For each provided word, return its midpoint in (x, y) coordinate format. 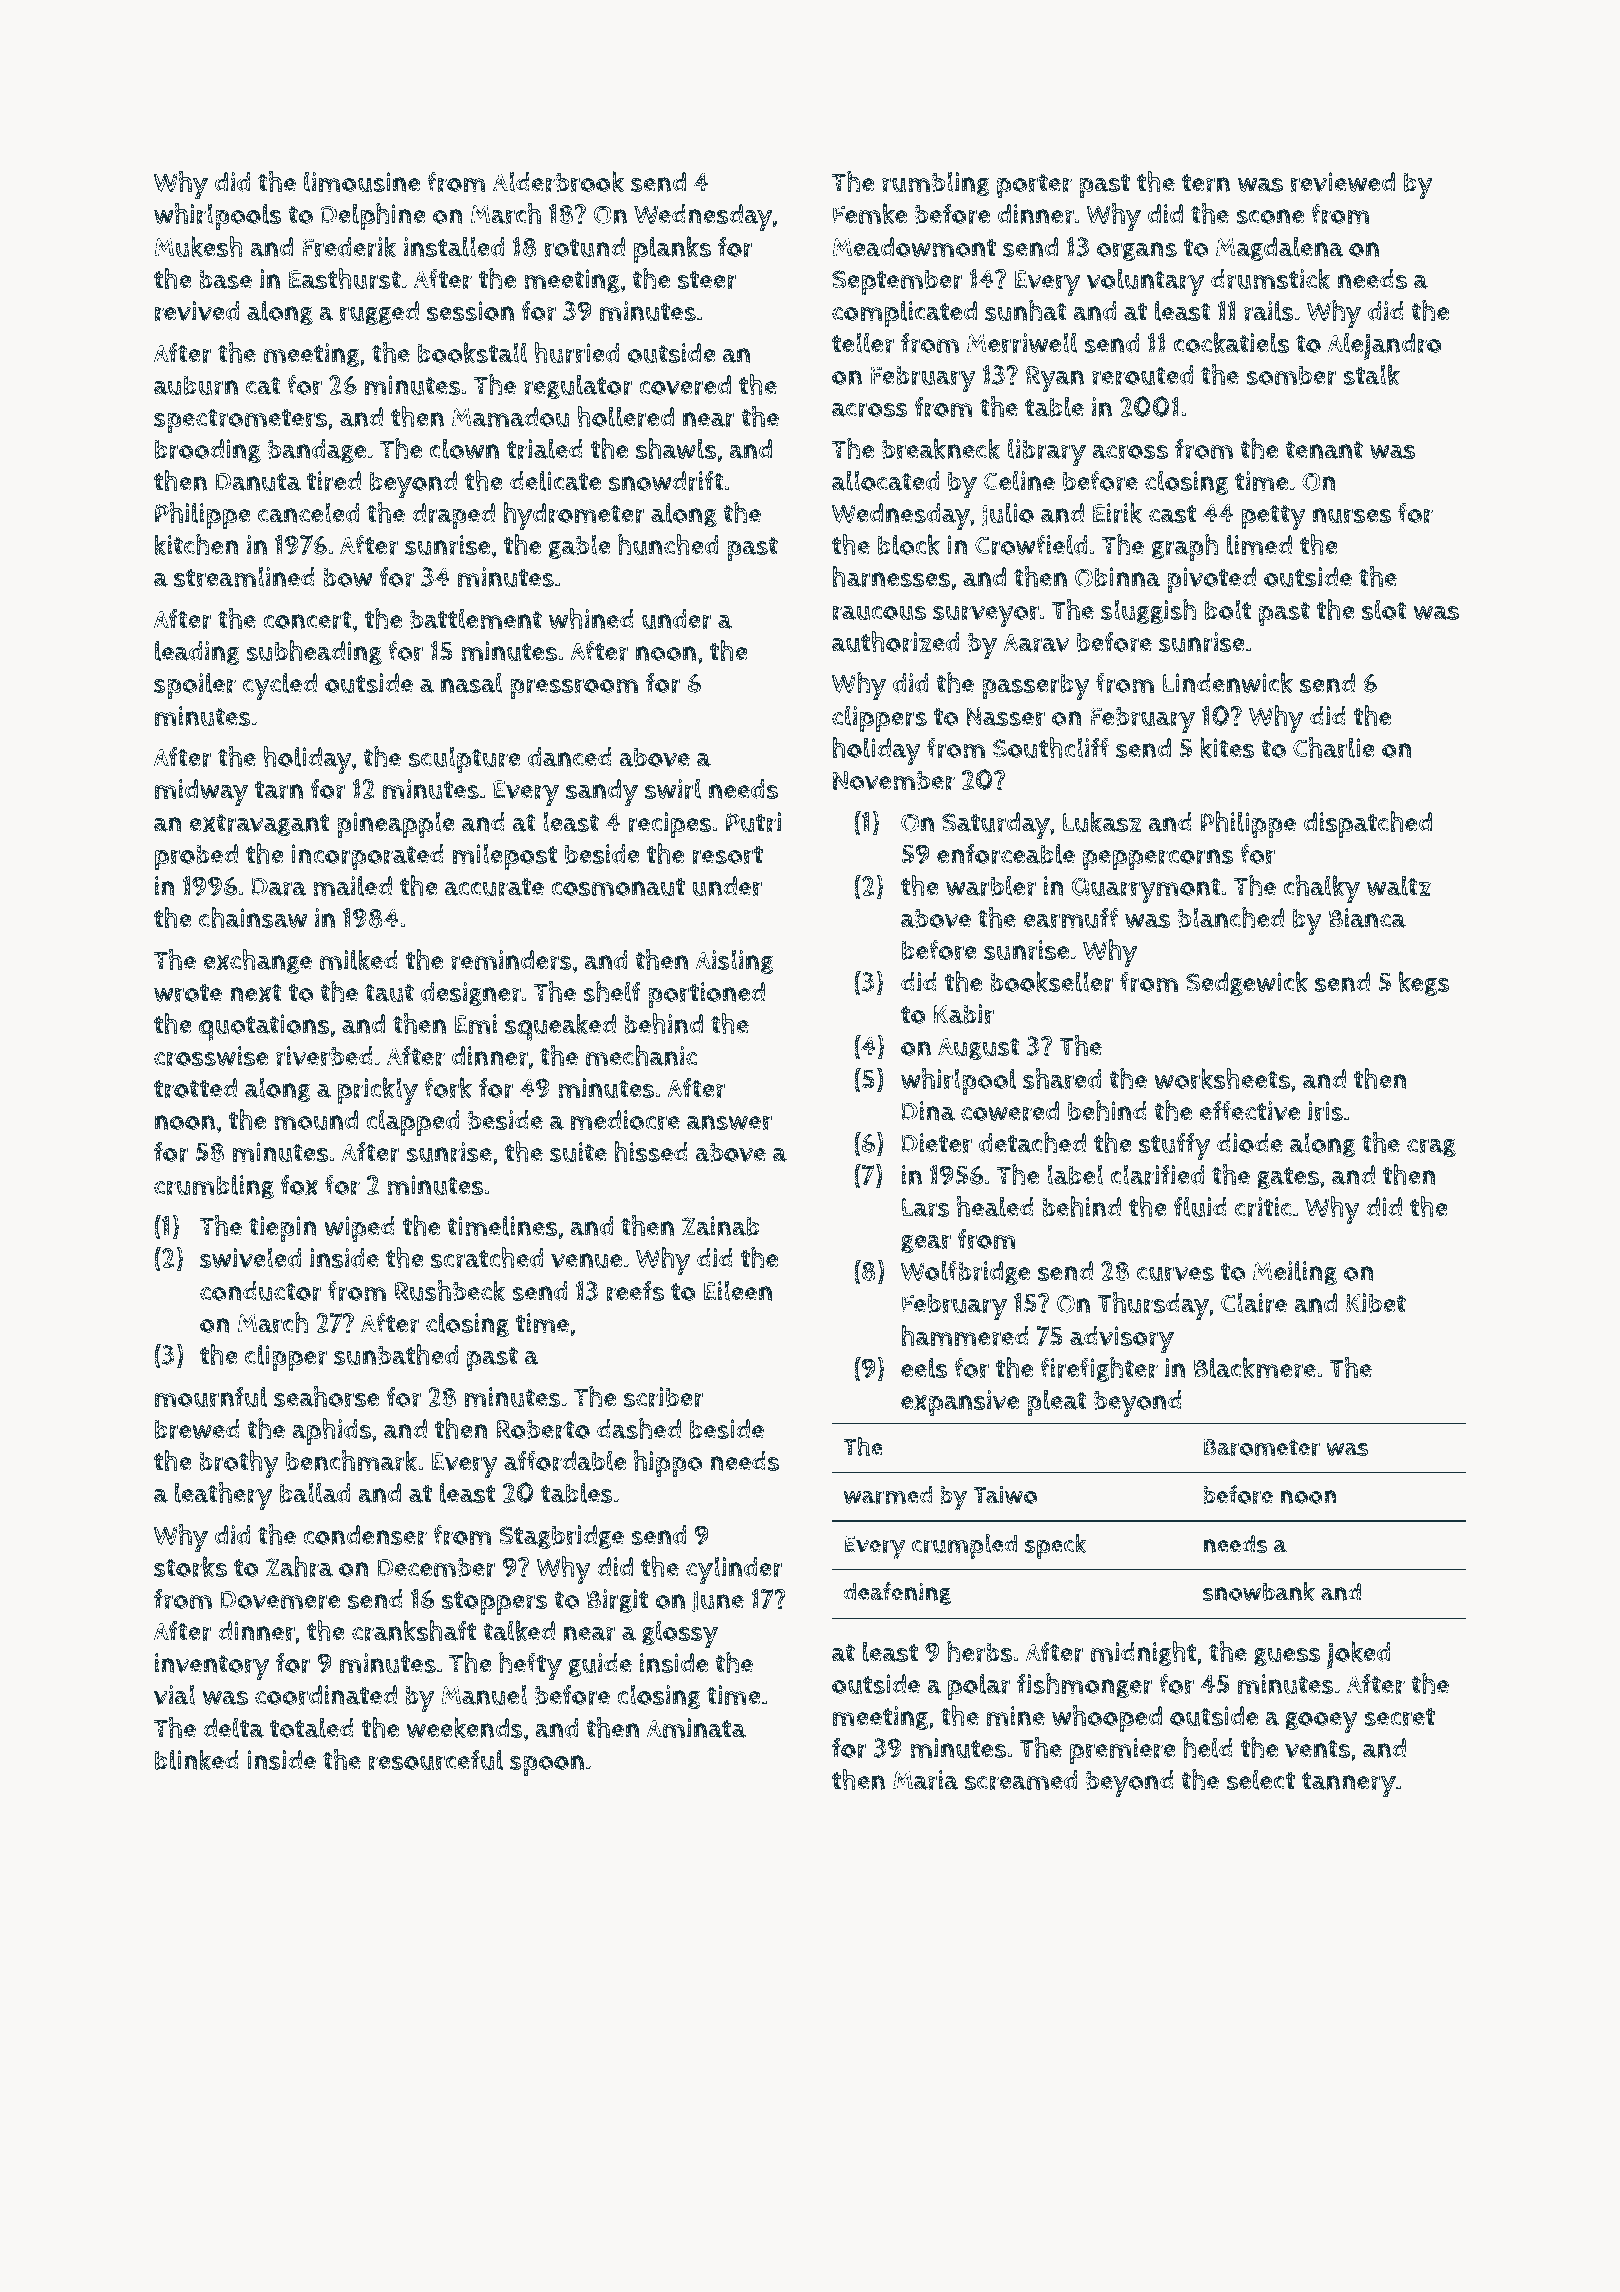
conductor (261, 1291)
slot (1384, 609)
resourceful (436, 1760)
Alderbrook (558, 182)
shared (1062, 1079)
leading (197, 652)
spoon (547, 1766)
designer (471, 994)
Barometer (1262, 1447)
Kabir (964, 1014)
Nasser (1006, 717)
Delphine (373, 217)
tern (1206, 183)
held (1208, 1747)
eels (924, 1367)
